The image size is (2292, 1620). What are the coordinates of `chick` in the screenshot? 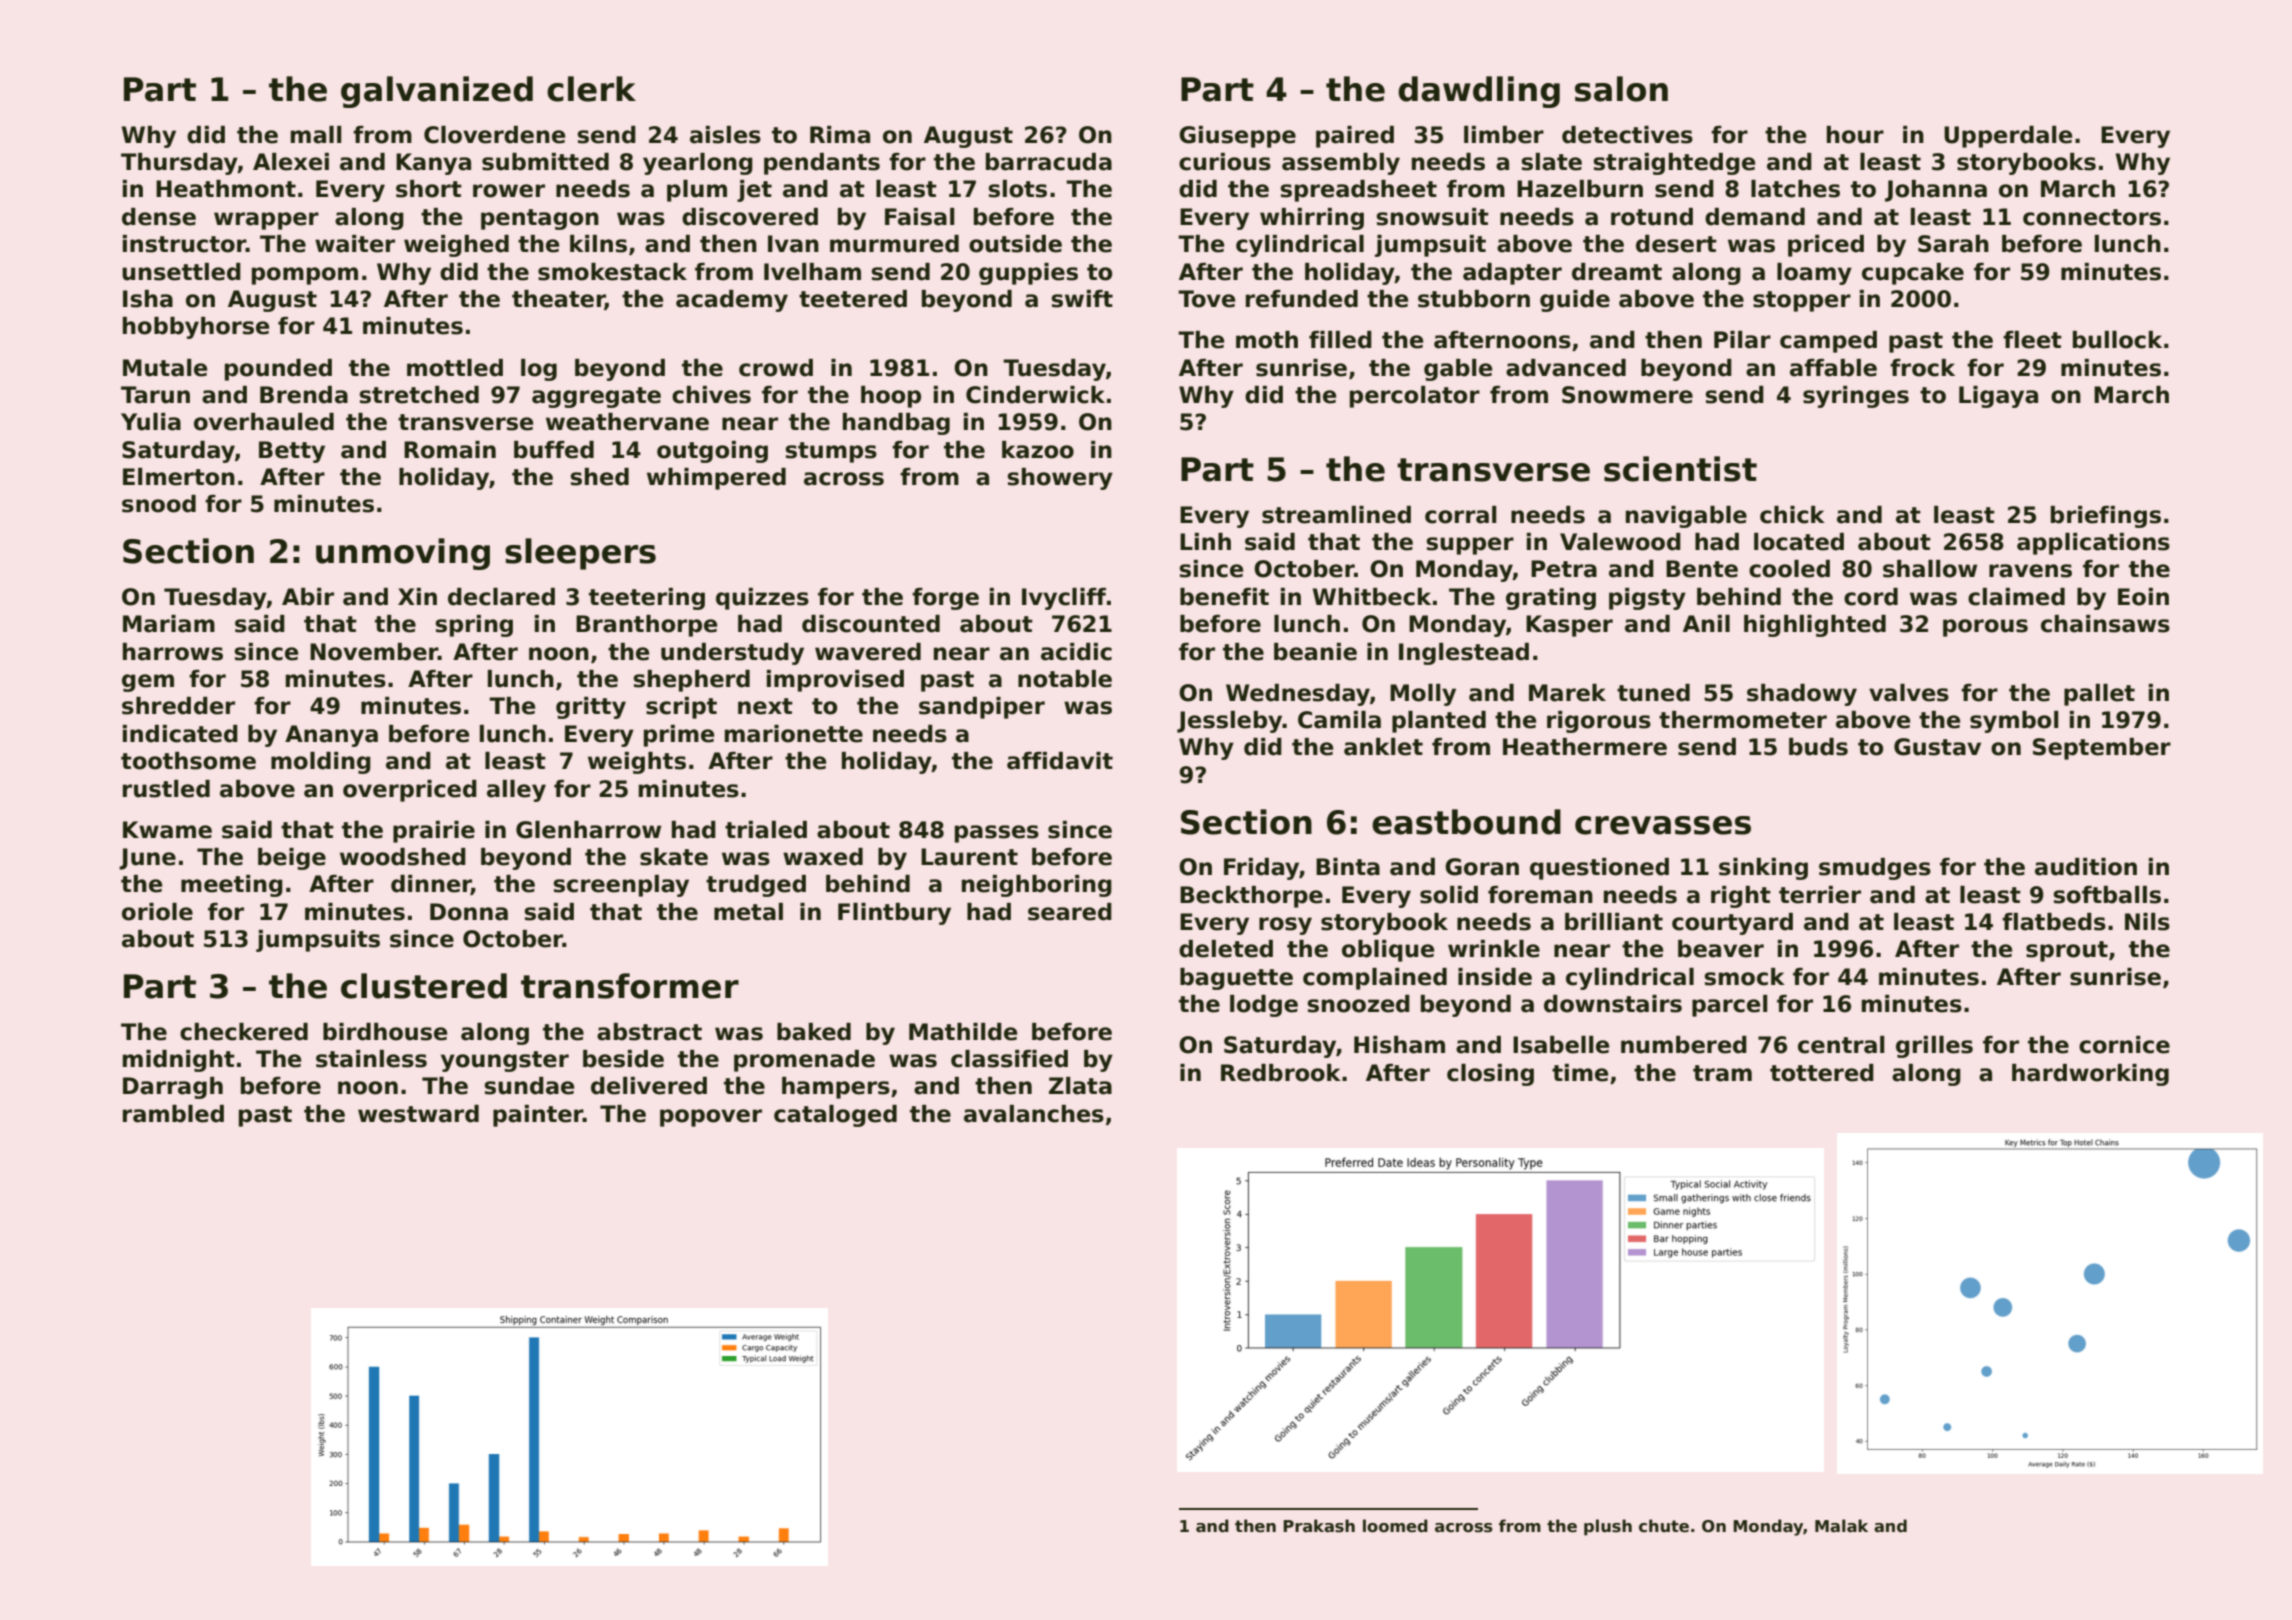 It's located at (1792, 515).
